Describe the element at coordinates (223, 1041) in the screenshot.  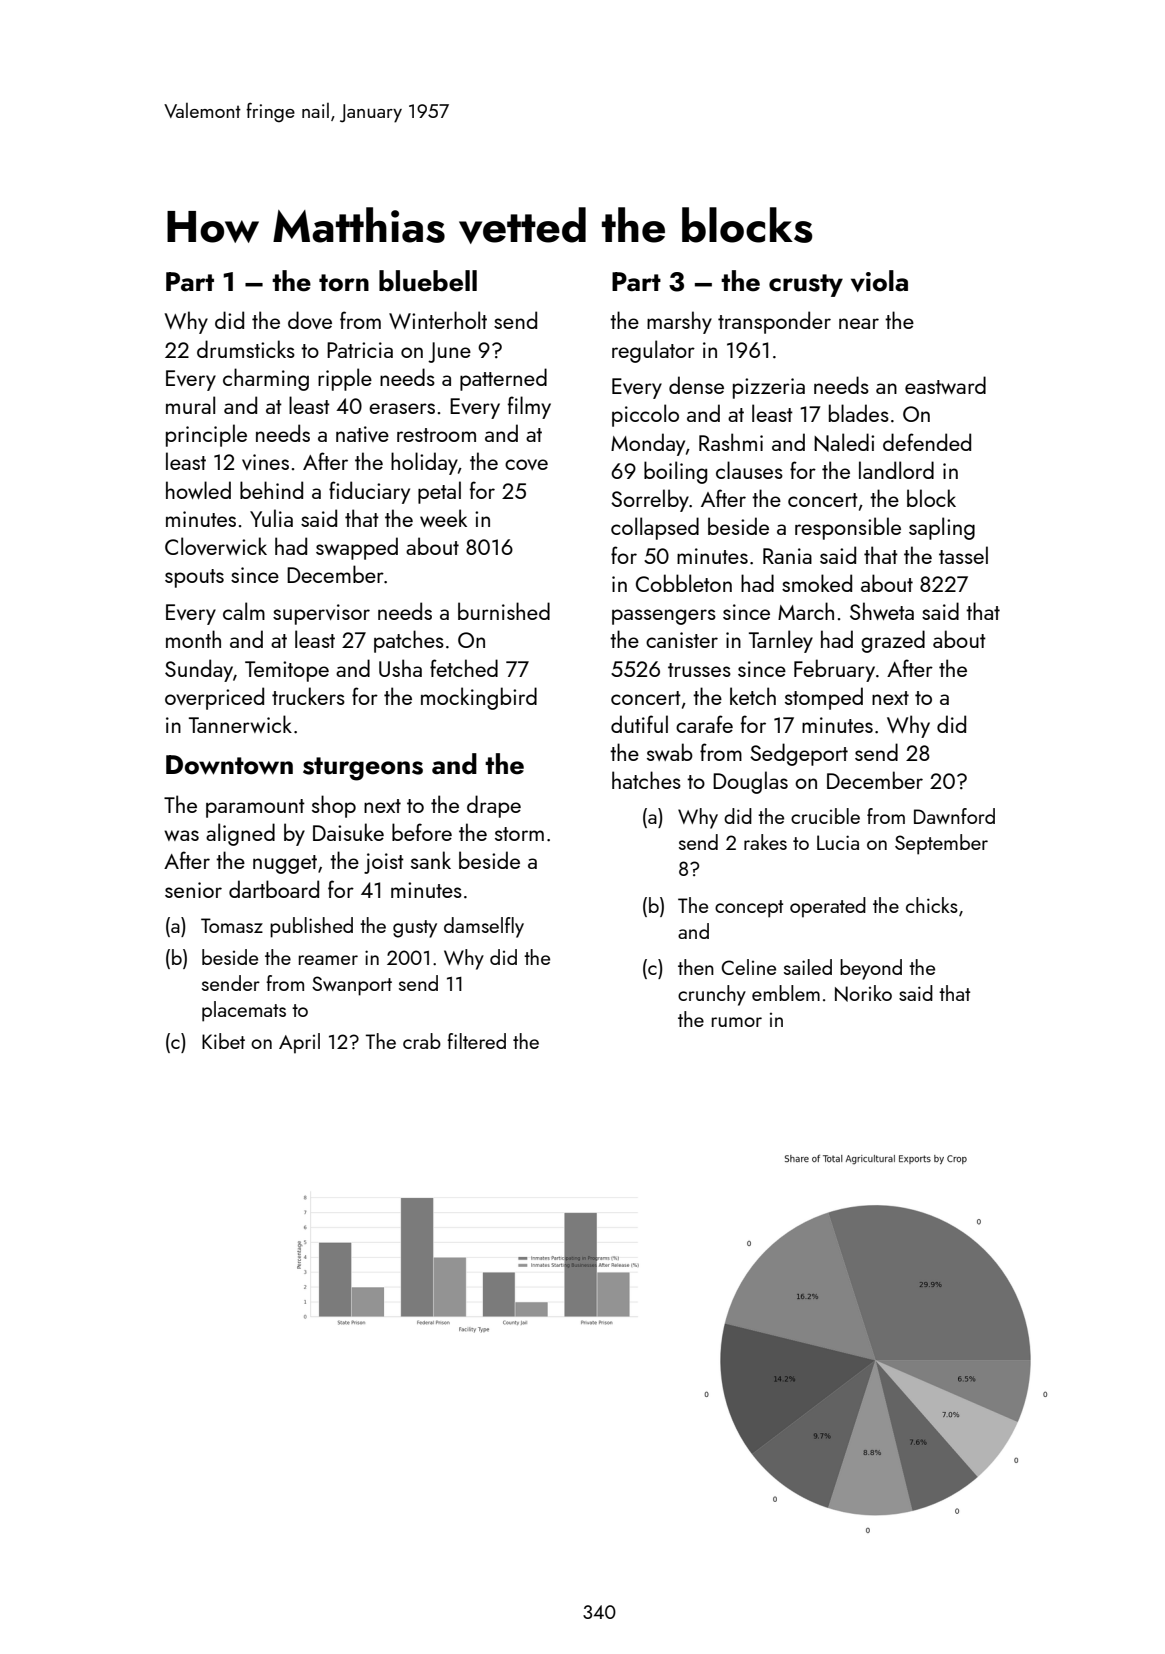
I see `Kibet` at that location.
